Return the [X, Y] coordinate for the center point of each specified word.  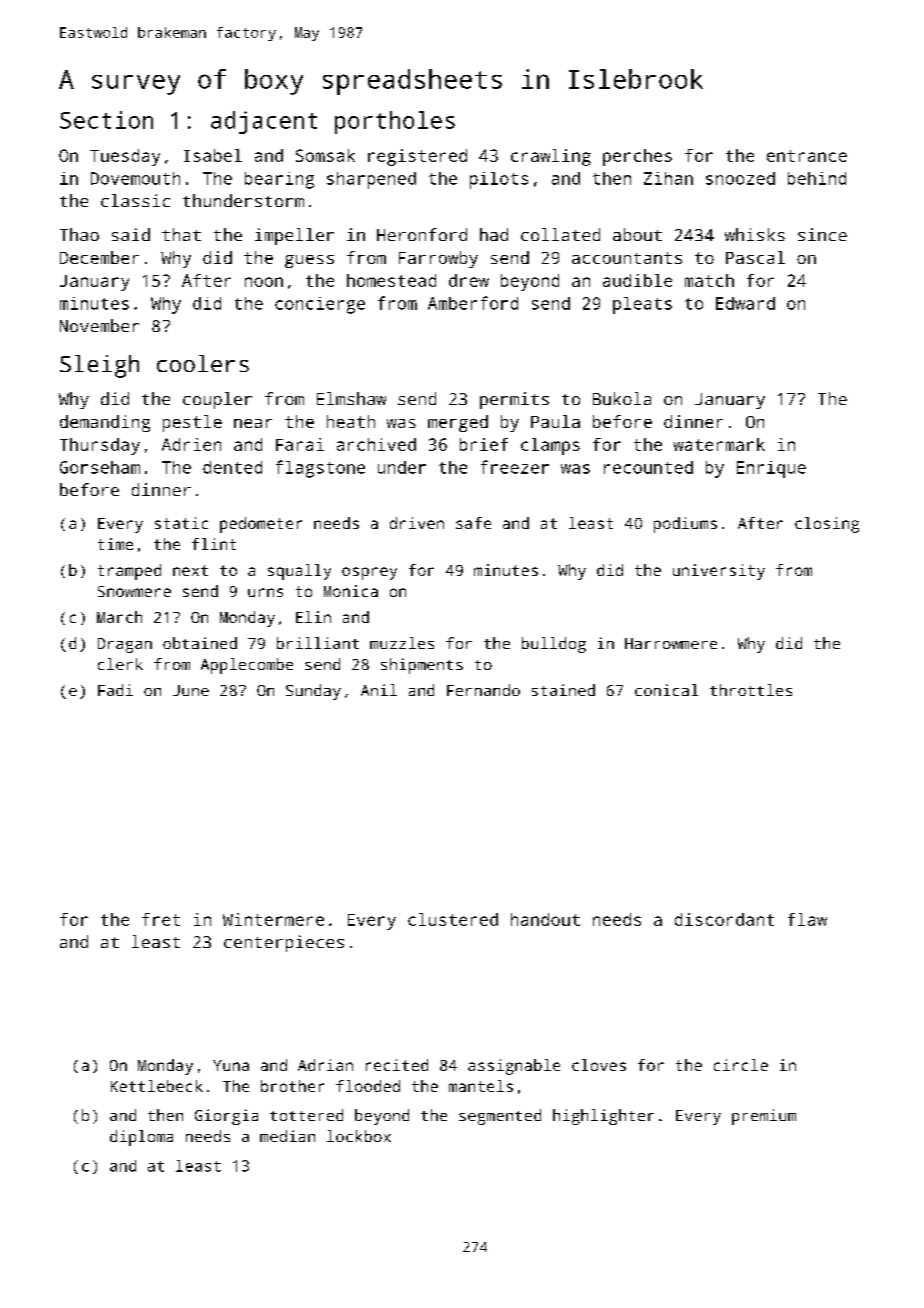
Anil [379, 690]
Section [106, 120]
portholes [395, 122]
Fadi [115, 690]
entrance [807, 156]
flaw [807, 919]
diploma [141, 1138]
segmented [500, 1117]
